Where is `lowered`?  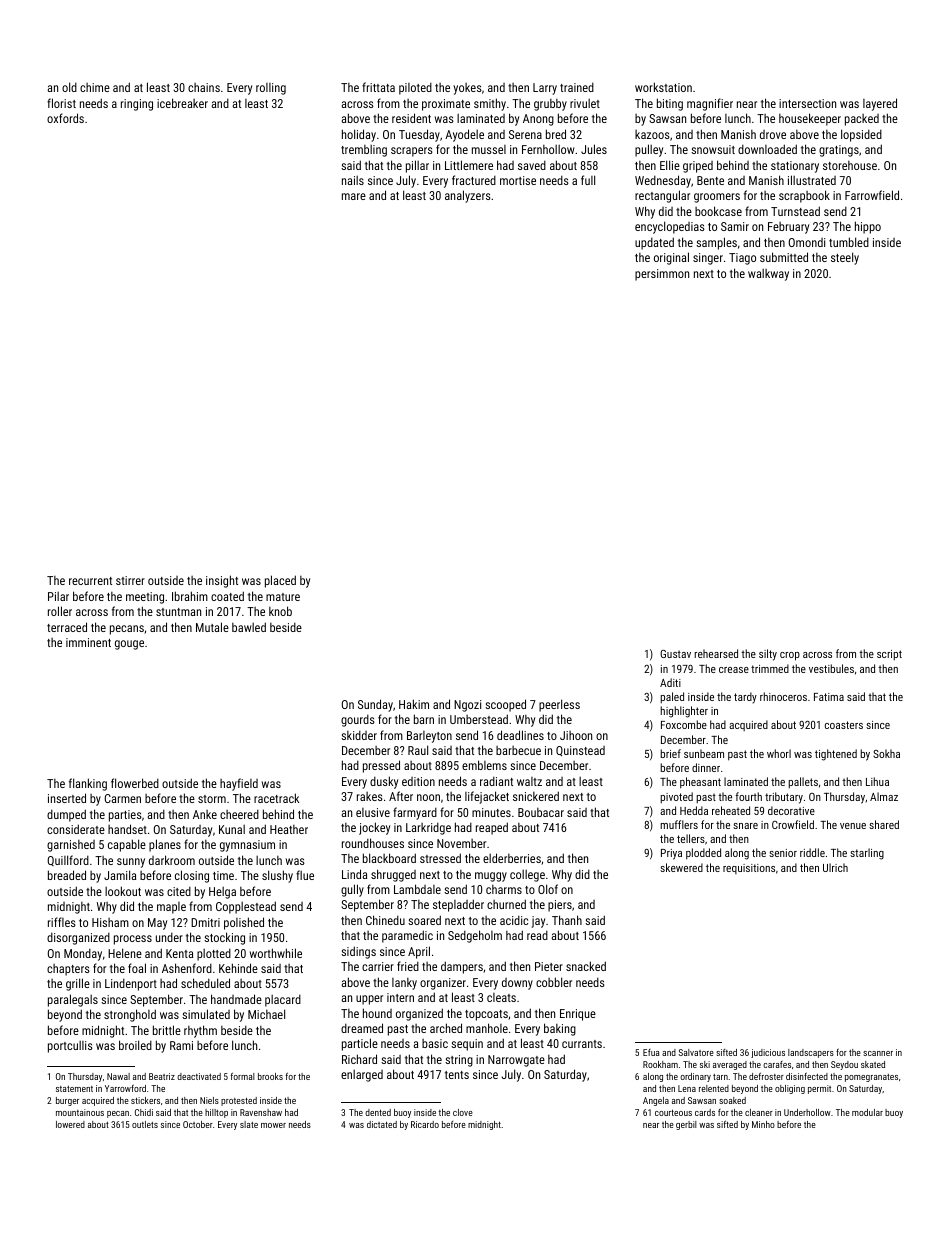
lowered is located at coordinates (70, 1124).
